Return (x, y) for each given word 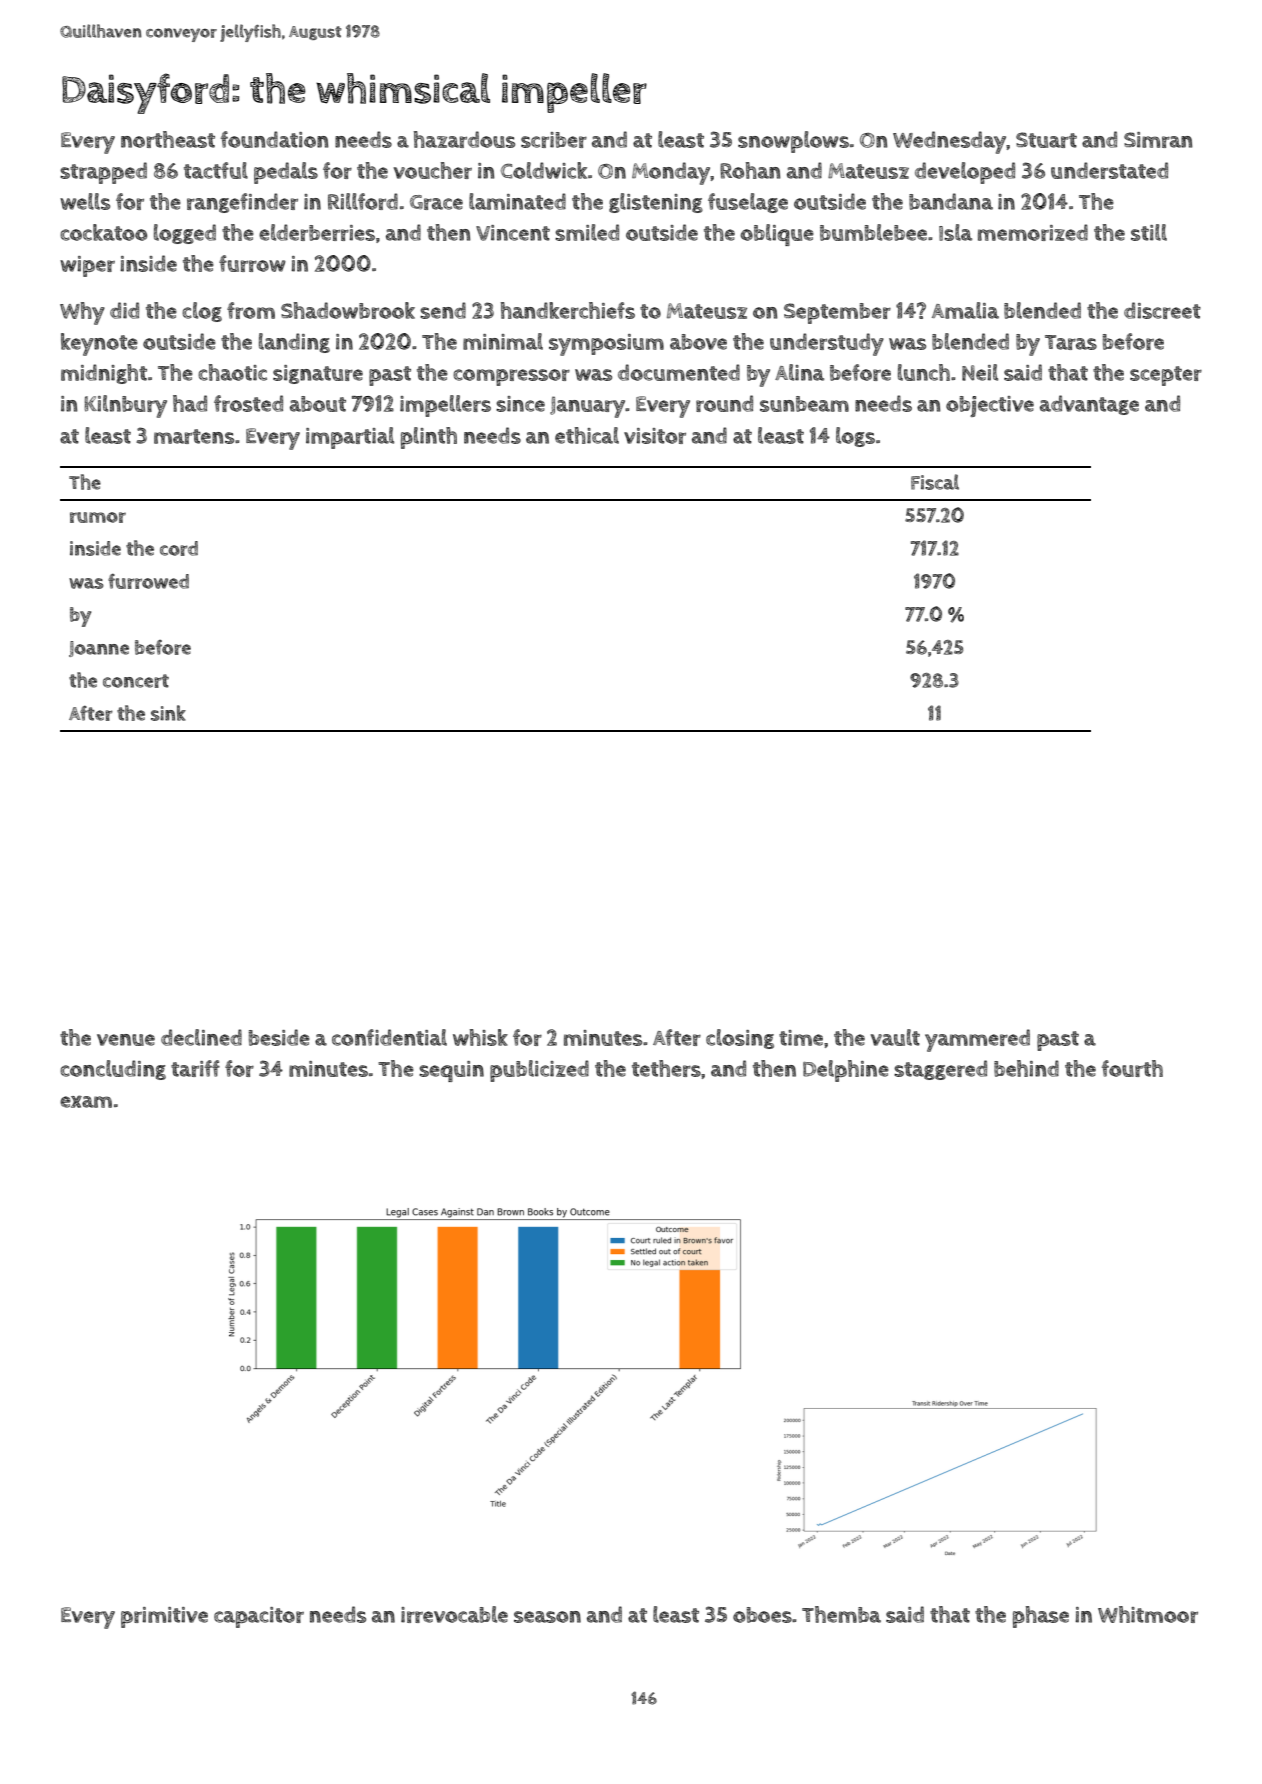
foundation (275, 139)
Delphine (846, 1071)
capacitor (259, 1617)
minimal (503, 341)
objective (990, 406)
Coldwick (544, 170)
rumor (98, 517)
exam (86, 1101)
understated (1109, 170)
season (547, 1617)
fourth (1132, 1068)
